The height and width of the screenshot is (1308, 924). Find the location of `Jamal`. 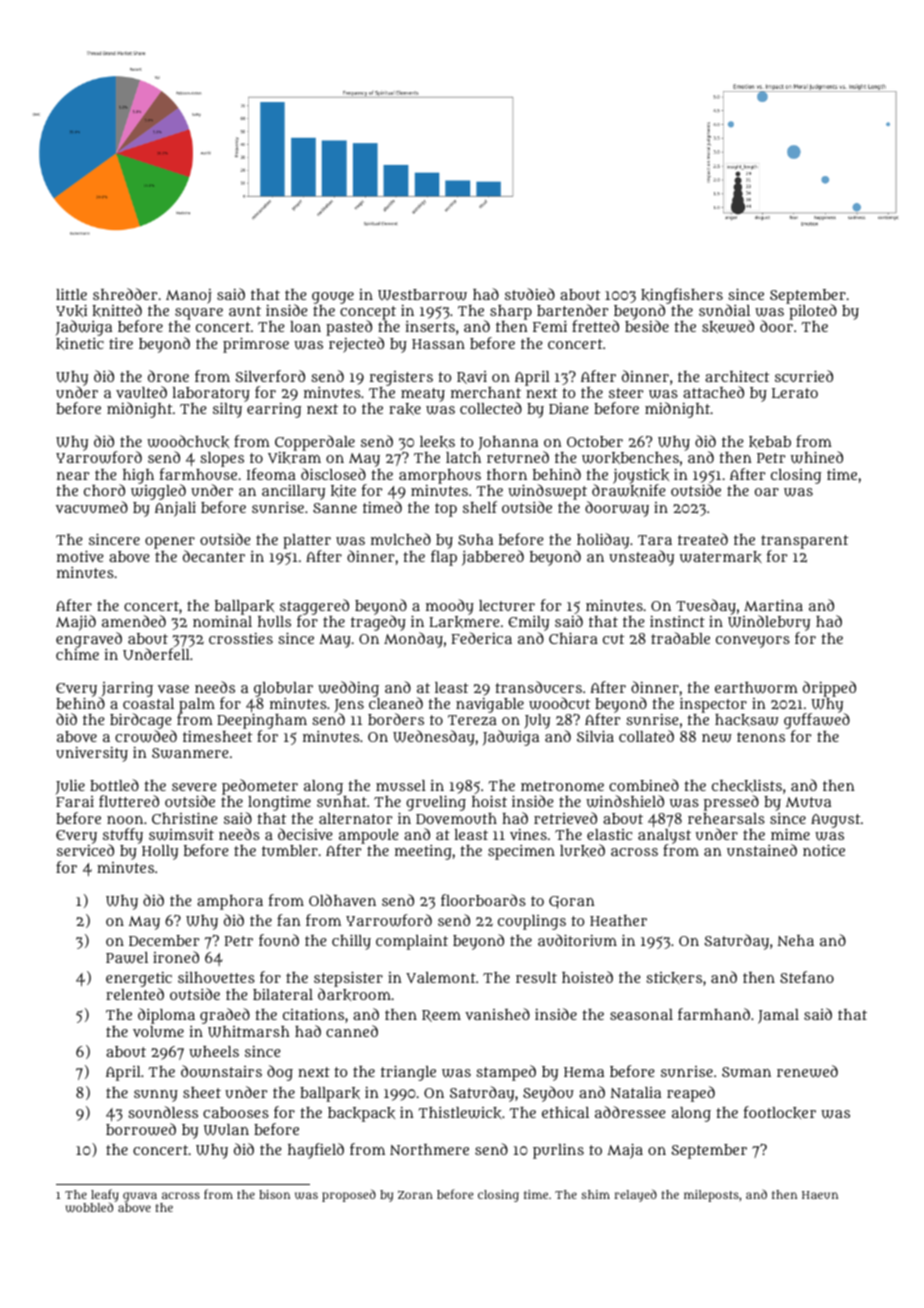

Jamal is located at coordinates (778, 1016).
